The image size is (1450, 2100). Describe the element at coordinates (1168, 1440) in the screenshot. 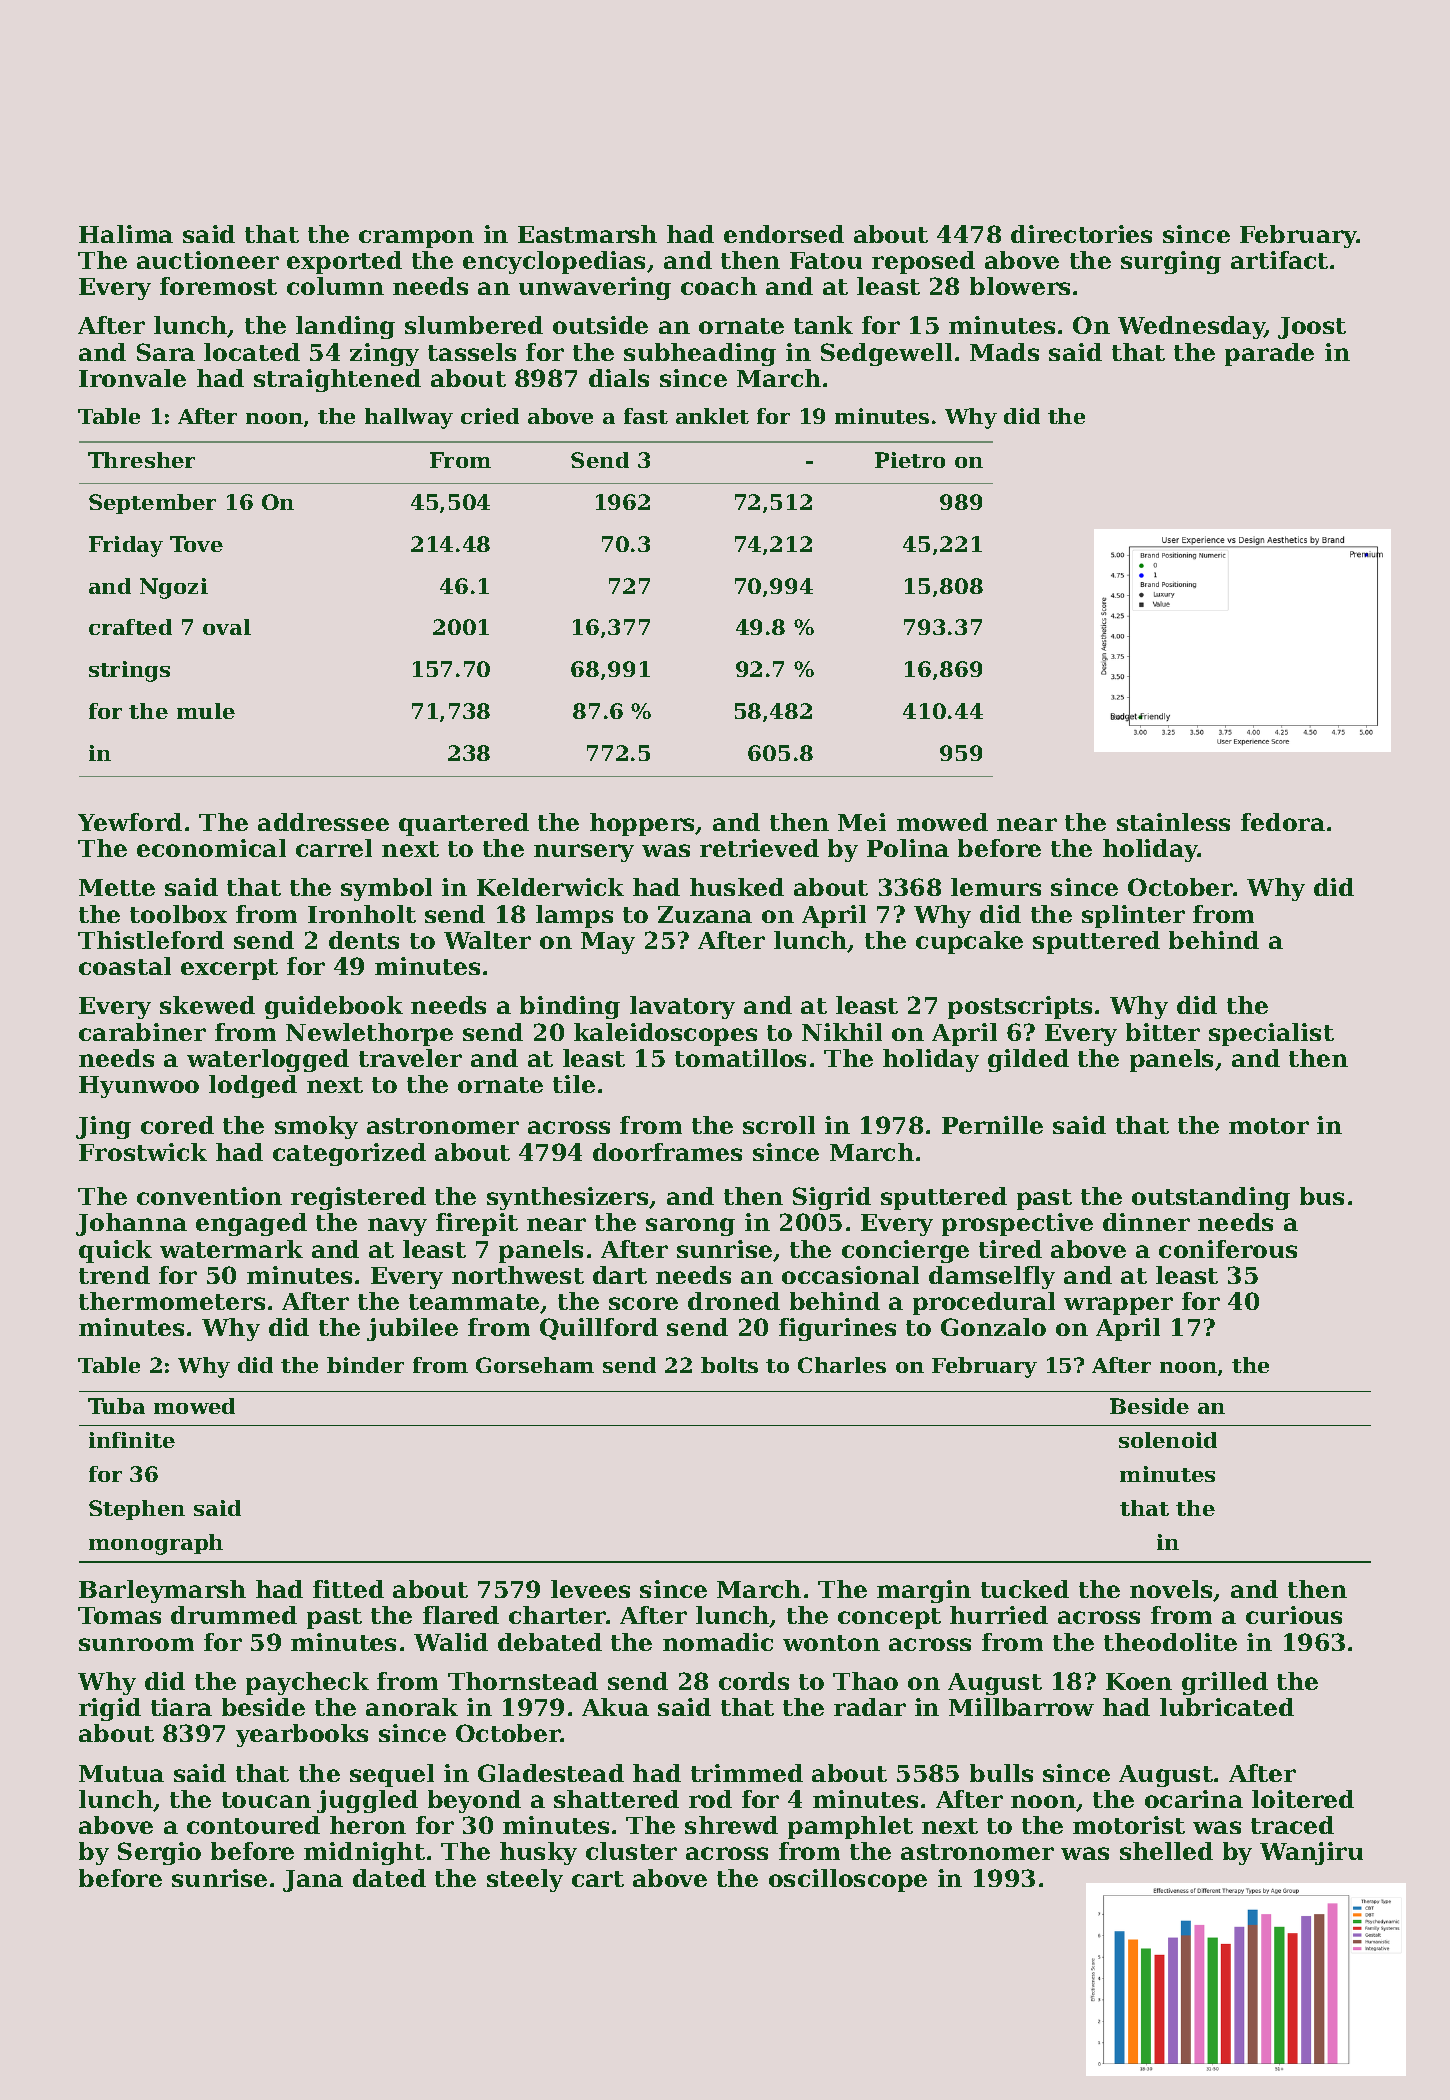

I see `solenoid` at that location.
